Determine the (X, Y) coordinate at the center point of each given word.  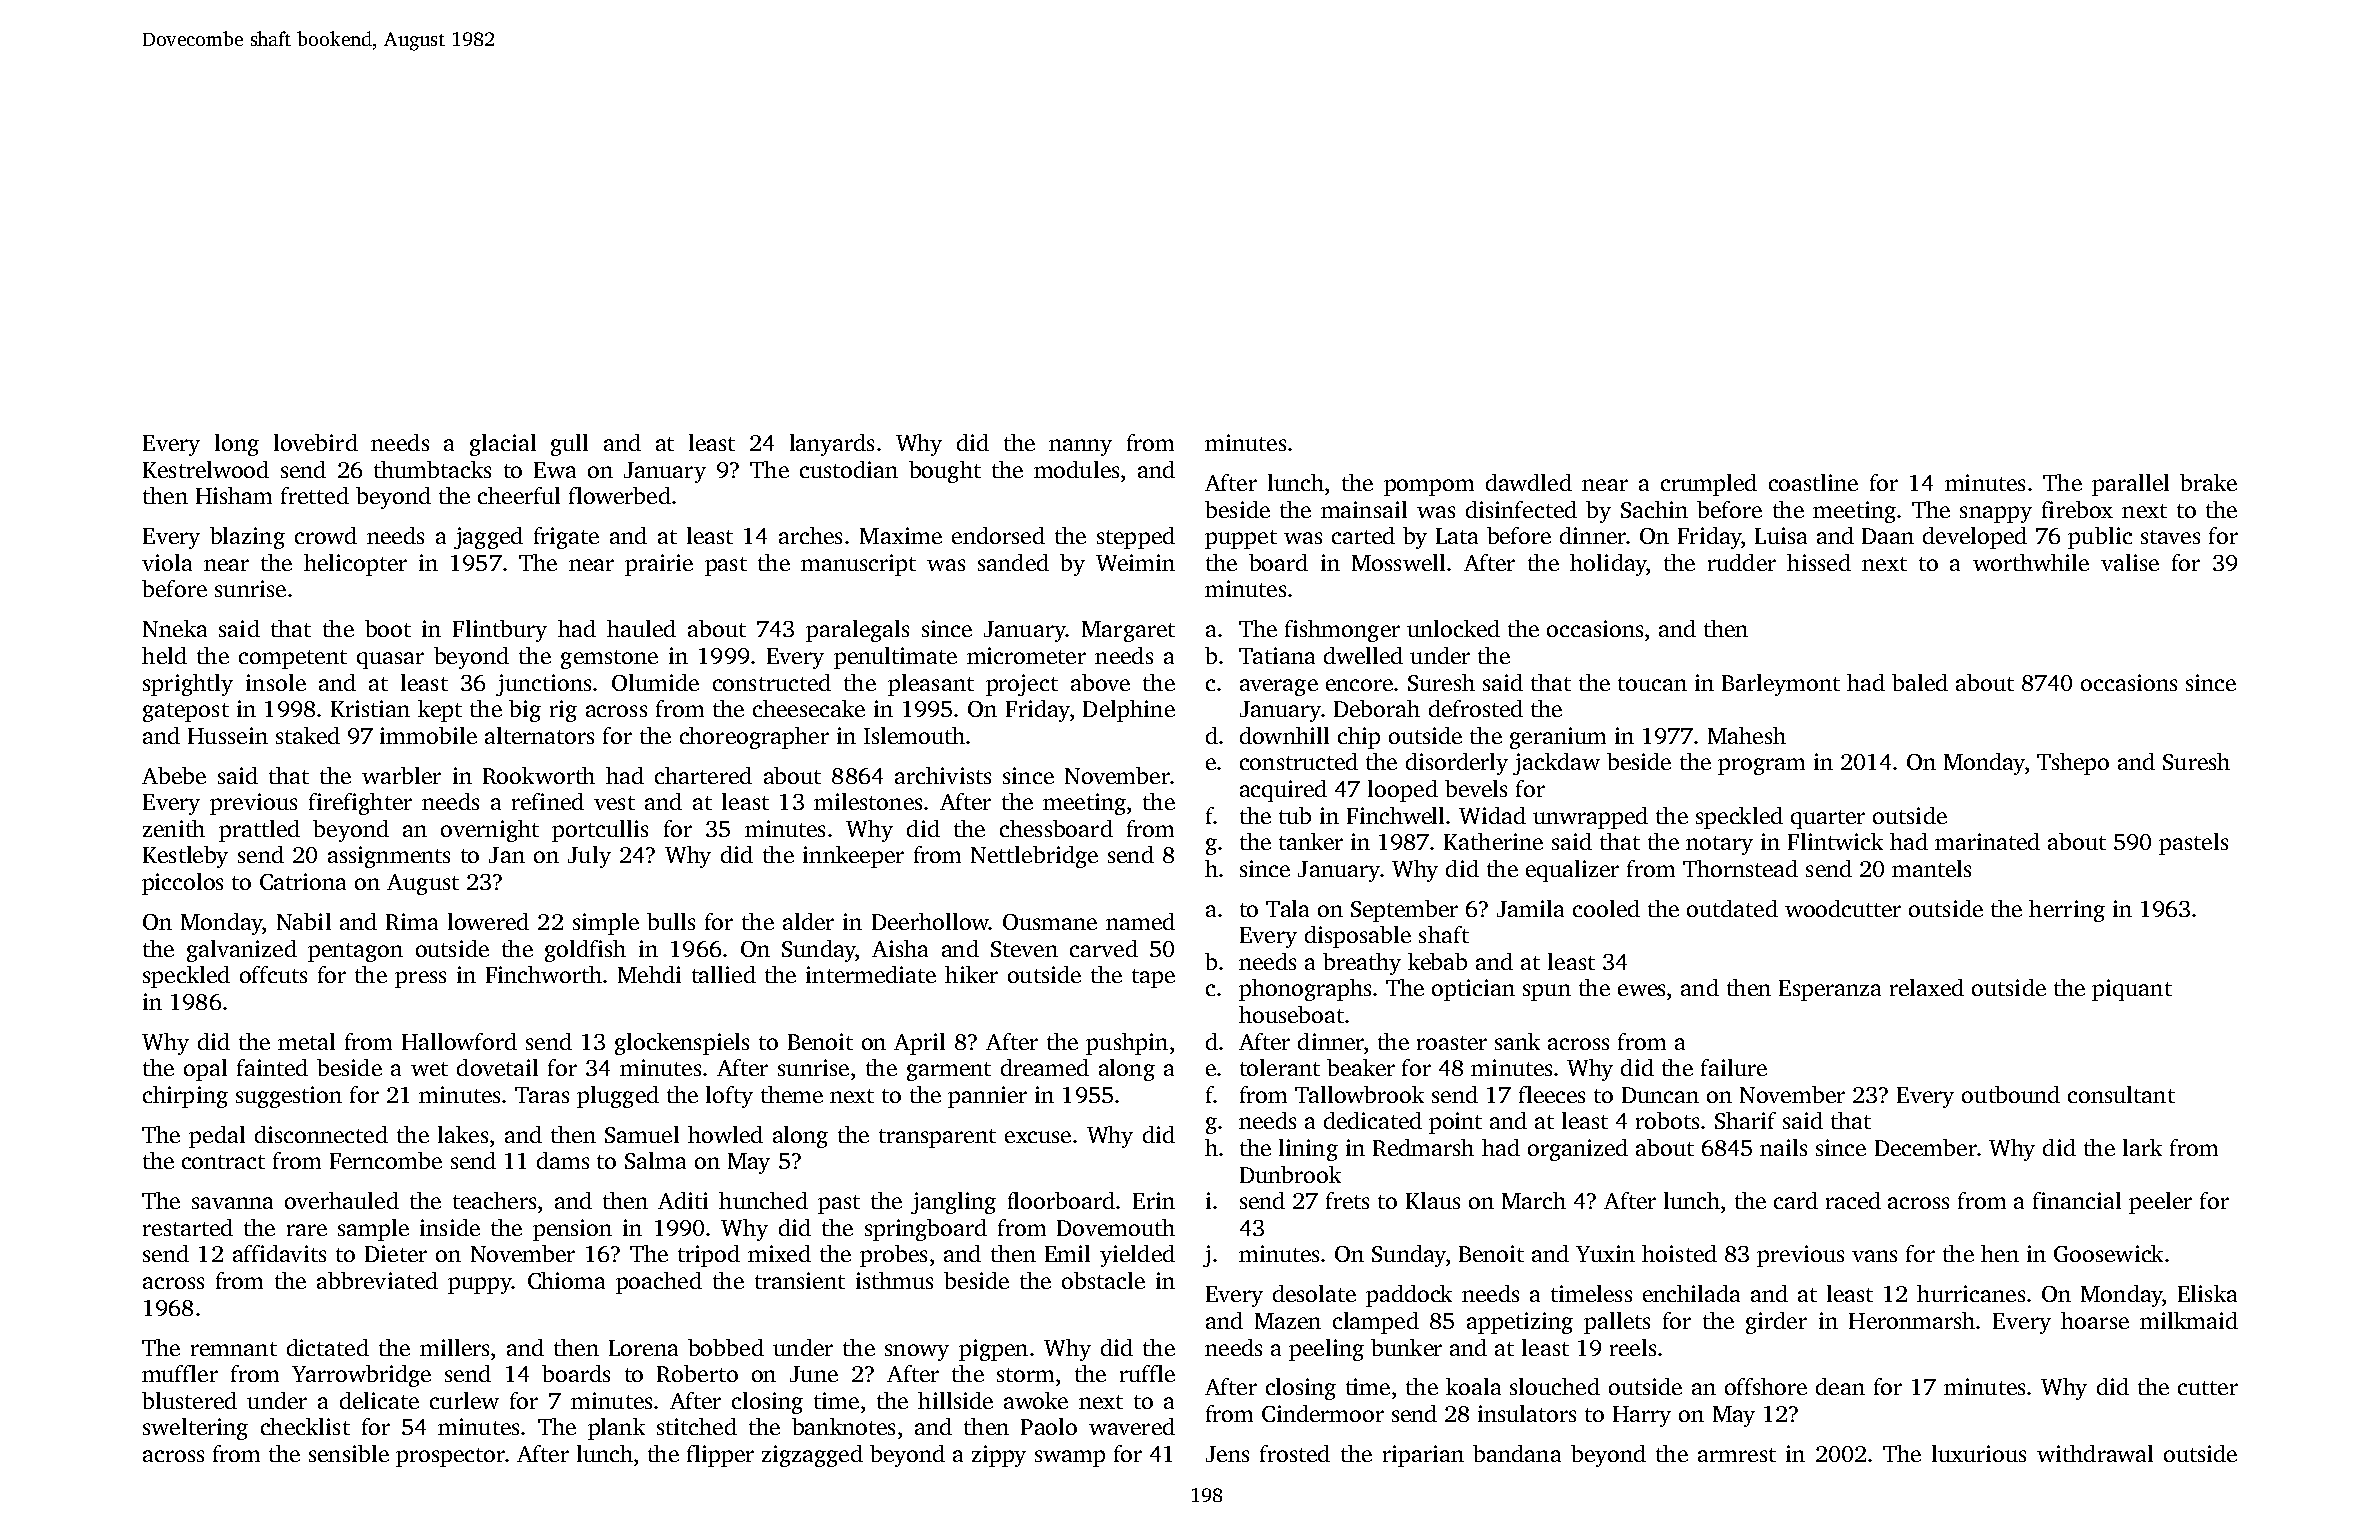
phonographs (1305, 990)
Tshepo (2073, 764)
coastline (1813, 482)
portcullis (600, 831)
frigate (566, 538)
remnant (234, 1349)
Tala (1287, 908)
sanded (1013, 562)
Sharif (1745, 1120)
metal (306, 1041)
